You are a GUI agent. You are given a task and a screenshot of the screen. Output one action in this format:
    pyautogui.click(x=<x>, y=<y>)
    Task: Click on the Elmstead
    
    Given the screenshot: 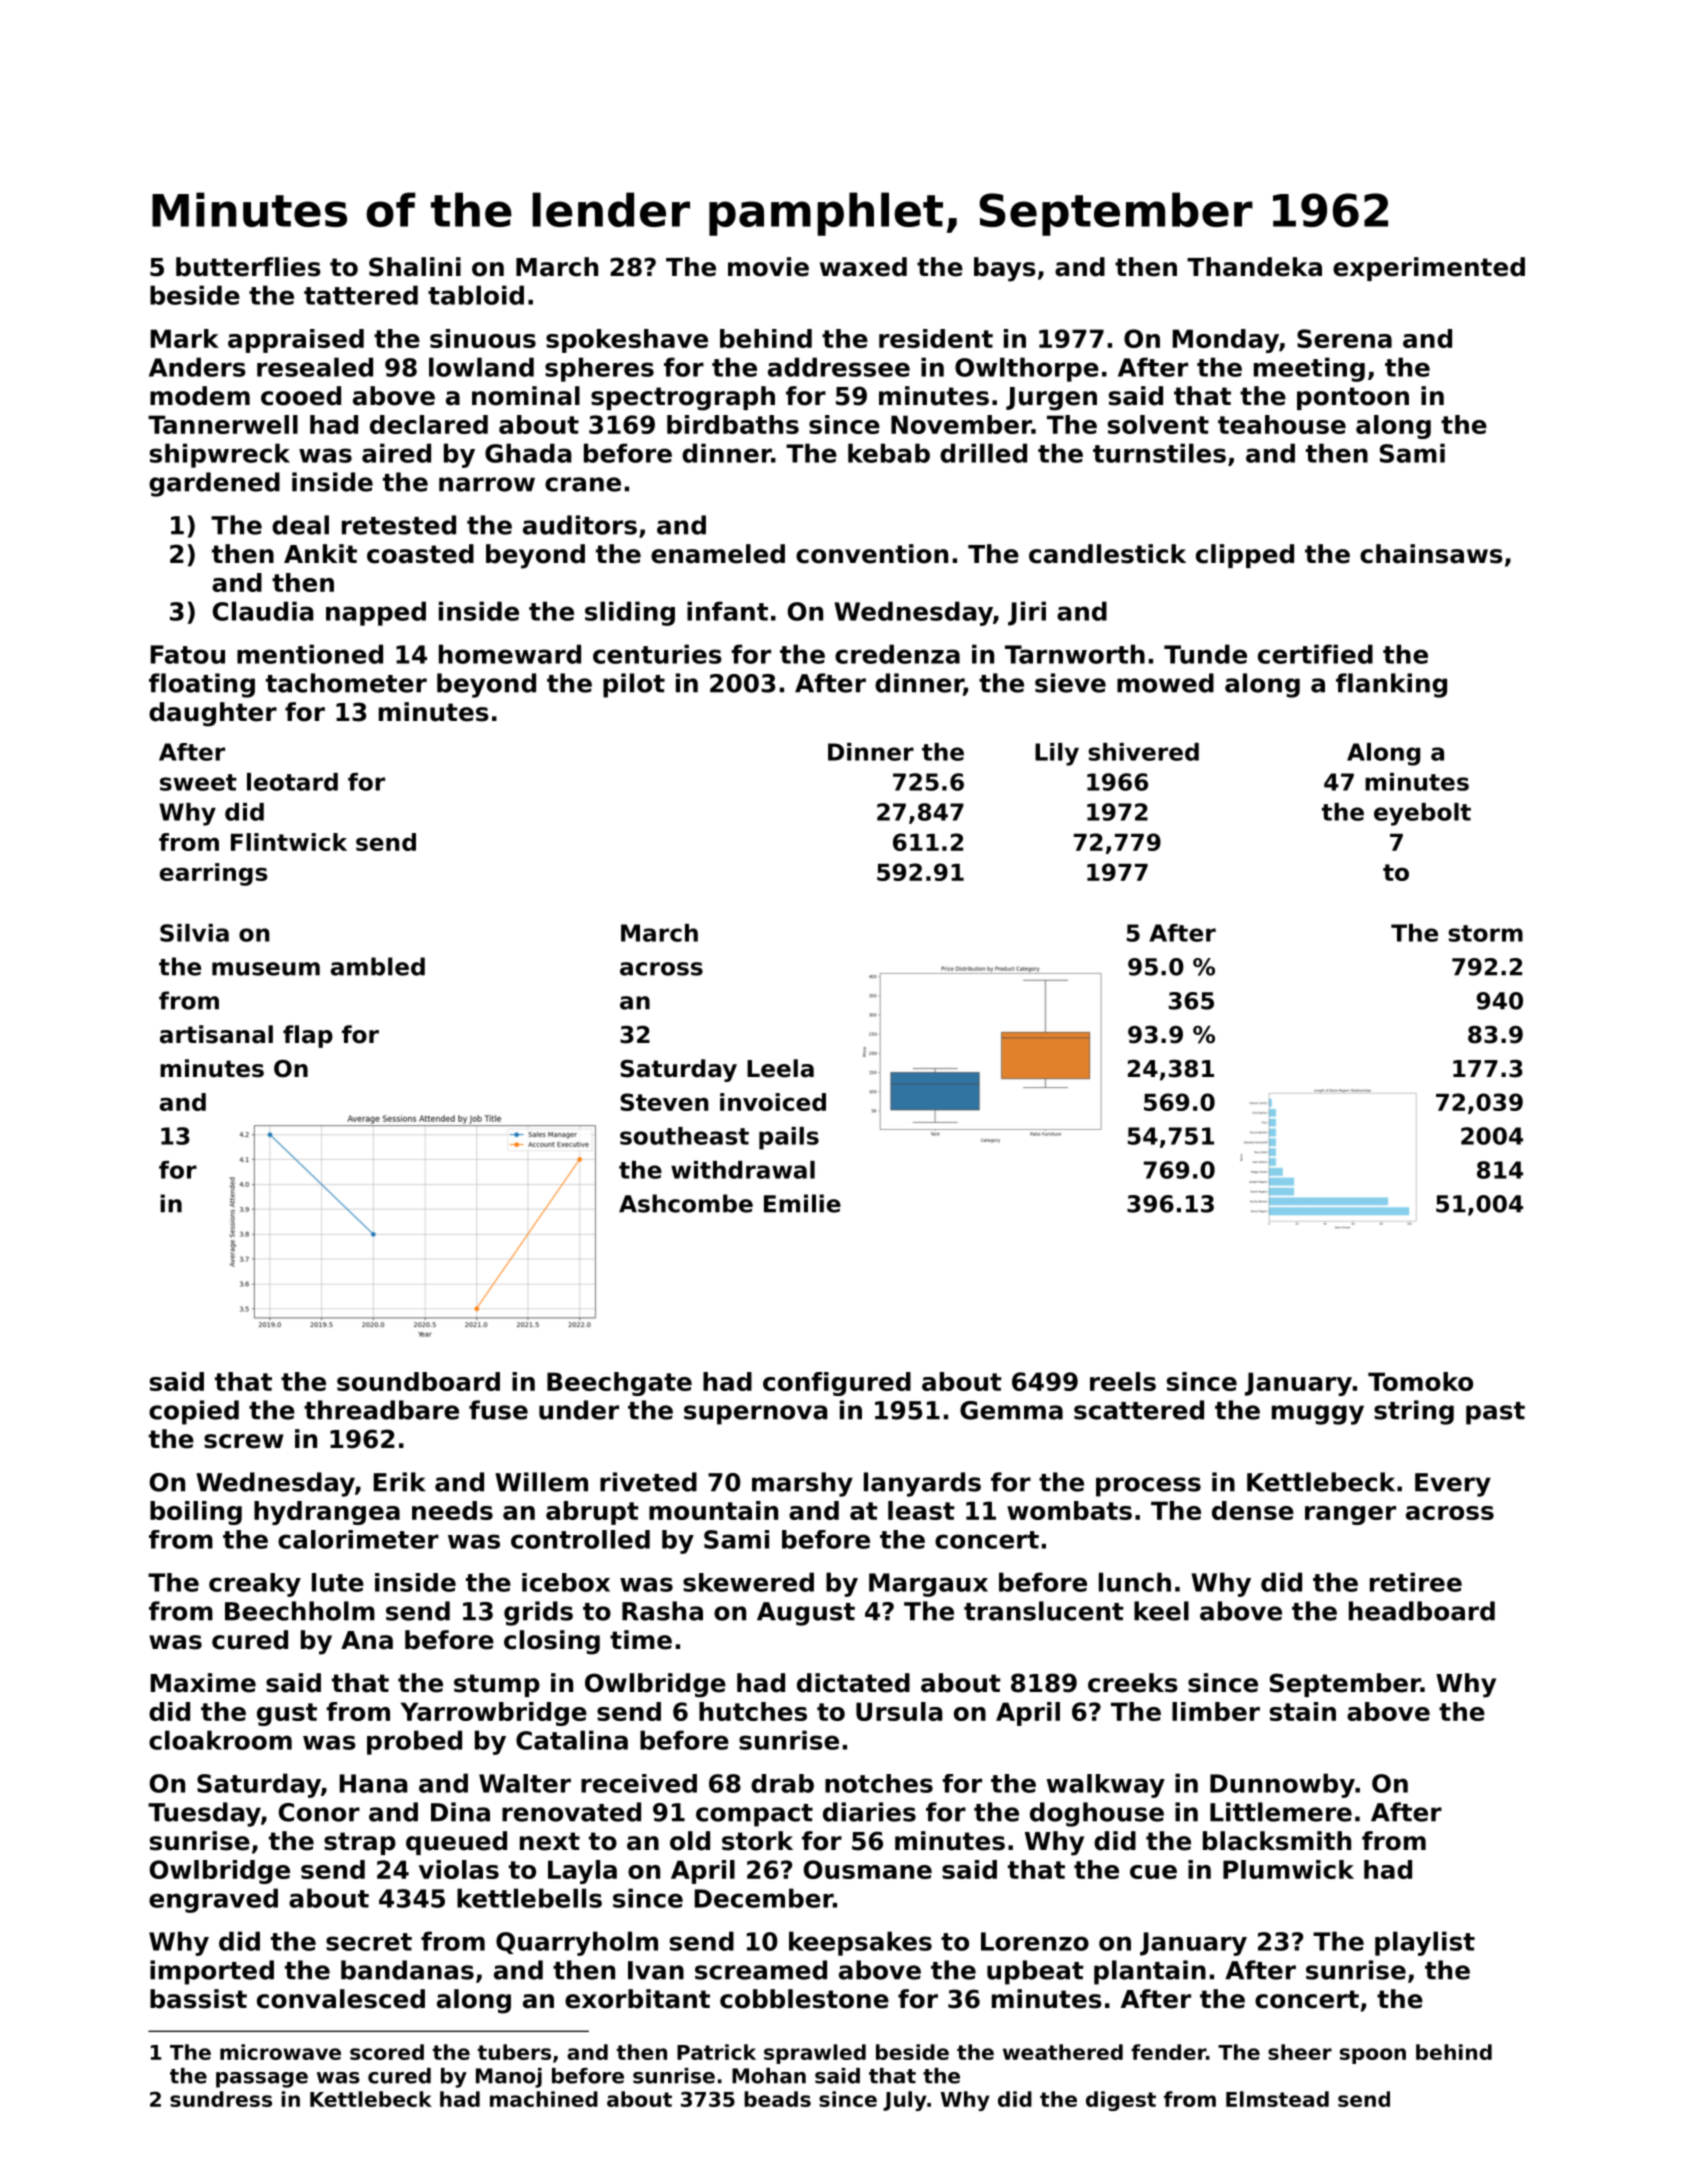 What is the action you would take?
    pyautogui.click(x=1277, y=2099)
